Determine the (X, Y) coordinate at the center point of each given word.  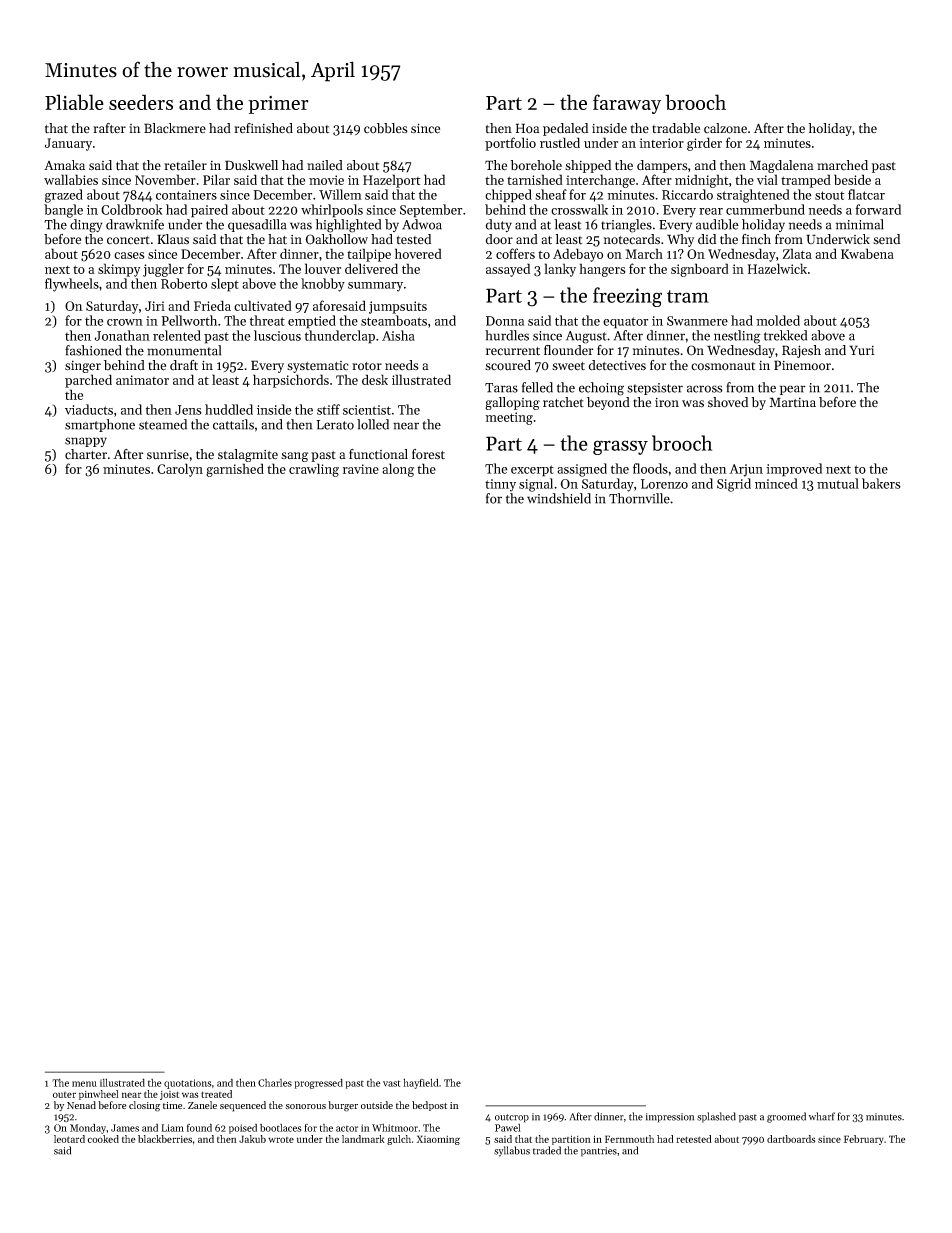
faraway (627, 104)
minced (776, 483)
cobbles (386, 128)
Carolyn (180, 470)
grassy (620, 447)
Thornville (639, 498)
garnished (235, 470)
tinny (500, 485)
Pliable (74, 102)
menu (84, 1084)
